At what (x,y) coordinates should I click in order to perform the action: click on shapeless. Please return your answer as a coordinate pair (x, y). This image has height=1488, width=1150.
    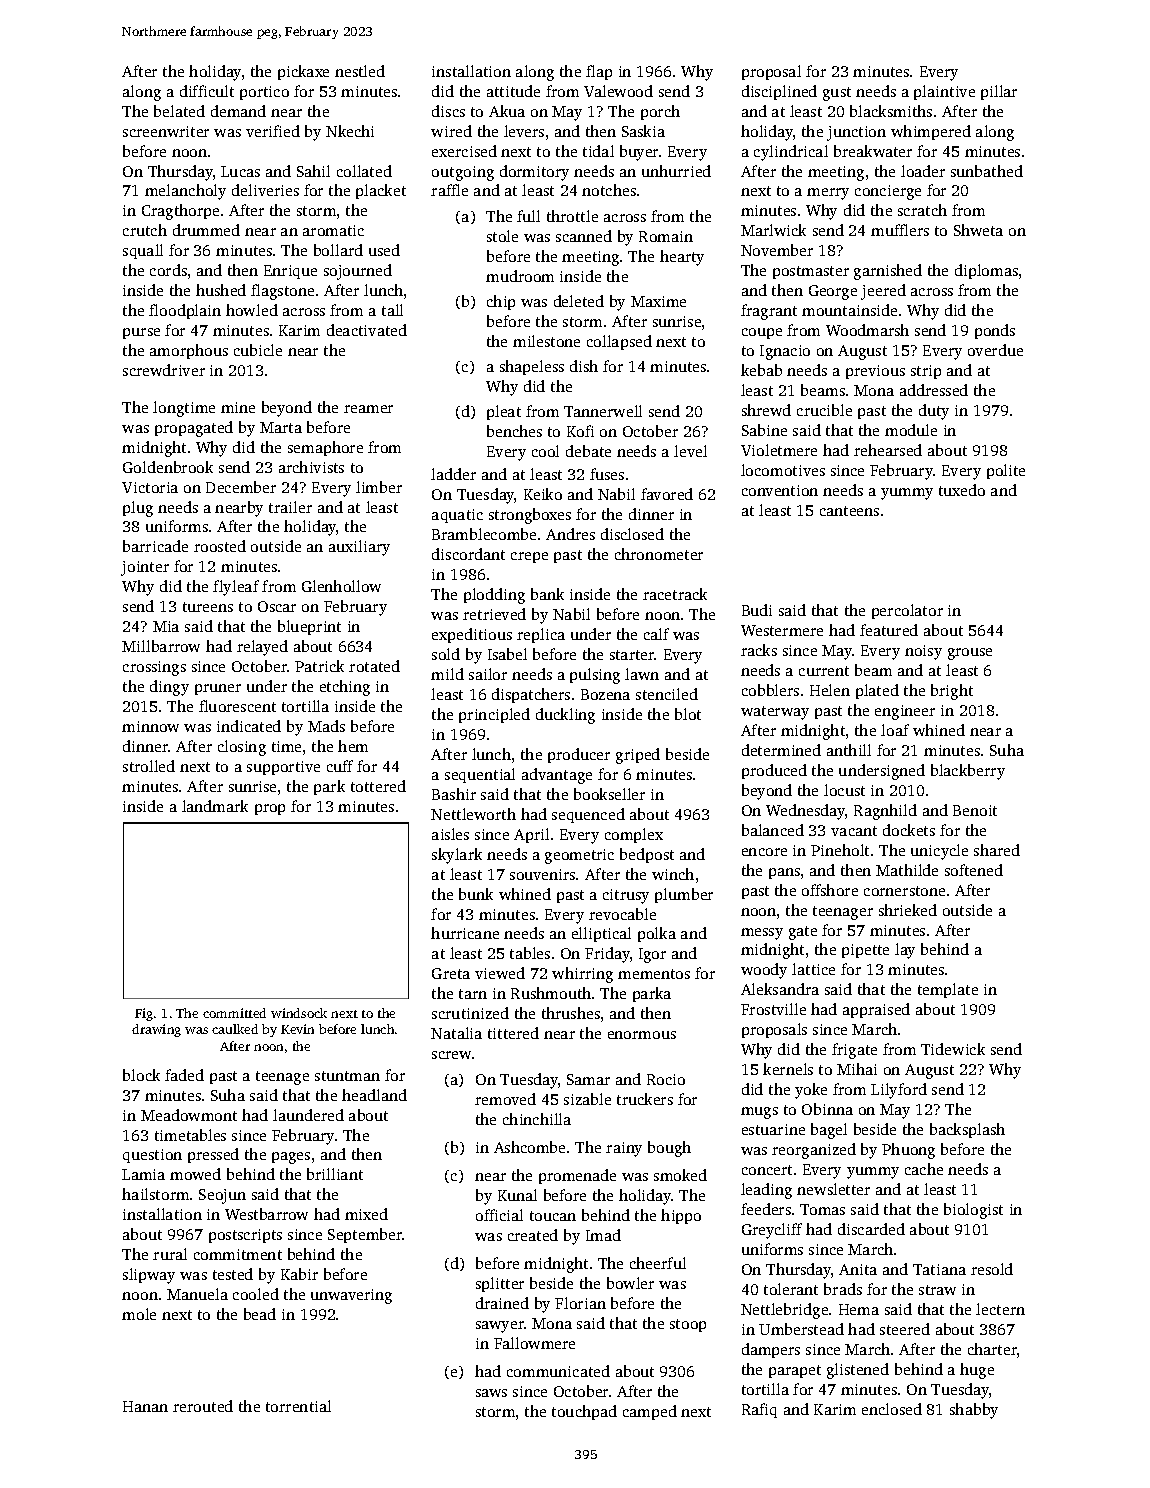
    Looking at the image, I should click on (532, 367).
